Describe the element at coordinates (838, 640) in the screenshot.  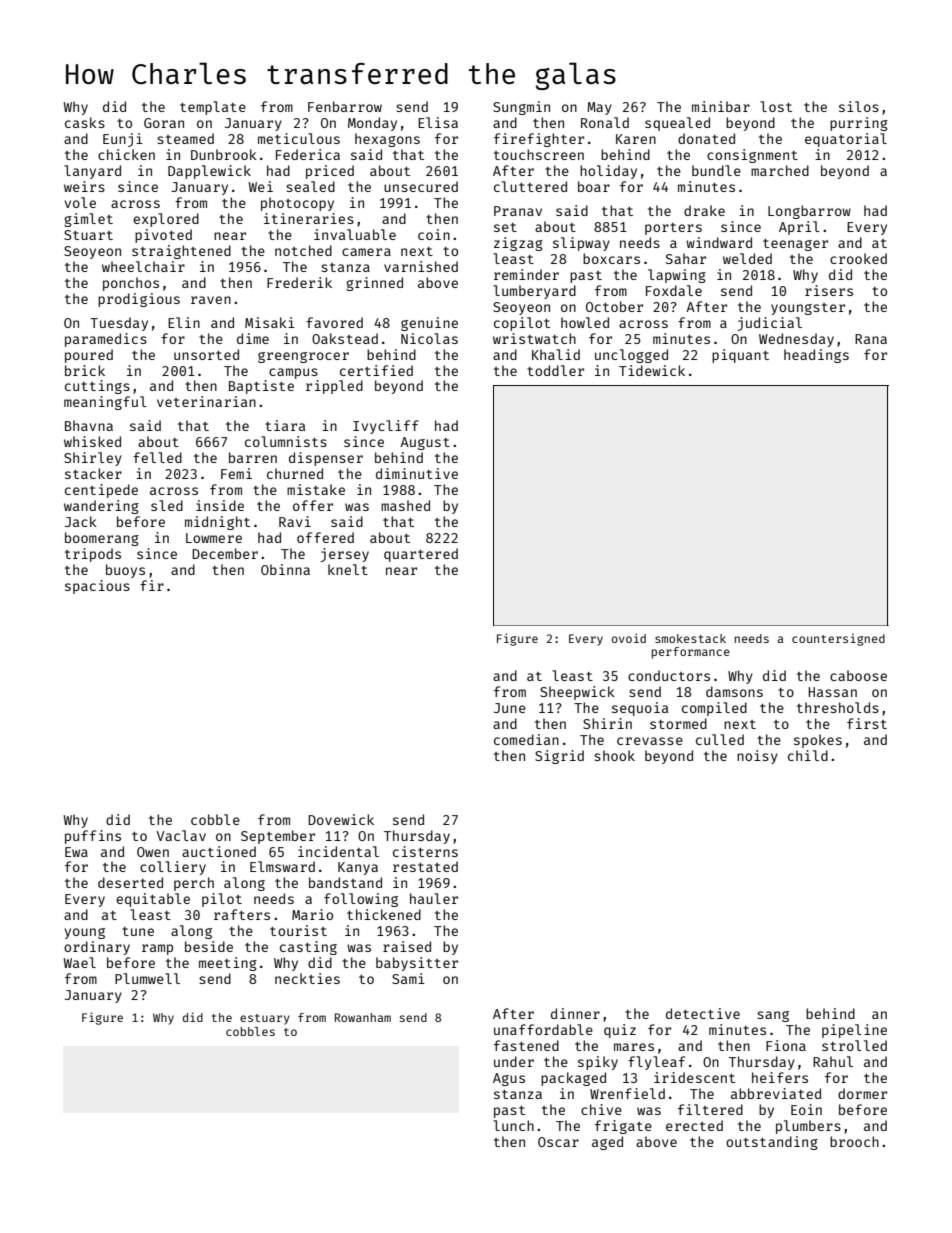
I see `countersigned` at that location.
